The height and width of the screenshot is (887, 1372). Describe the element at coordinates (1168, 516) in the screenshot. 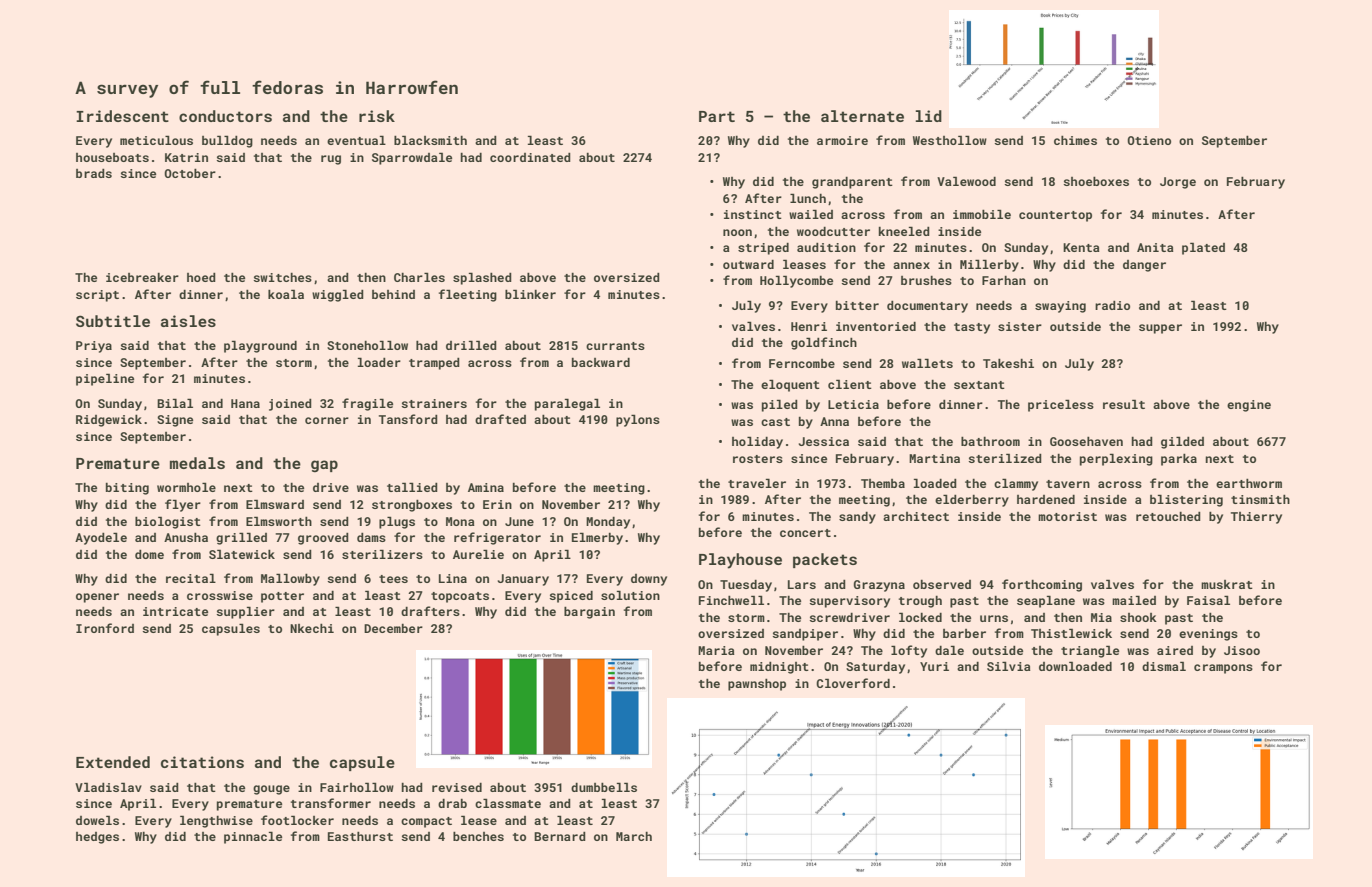

I see `retouched` at that location.
